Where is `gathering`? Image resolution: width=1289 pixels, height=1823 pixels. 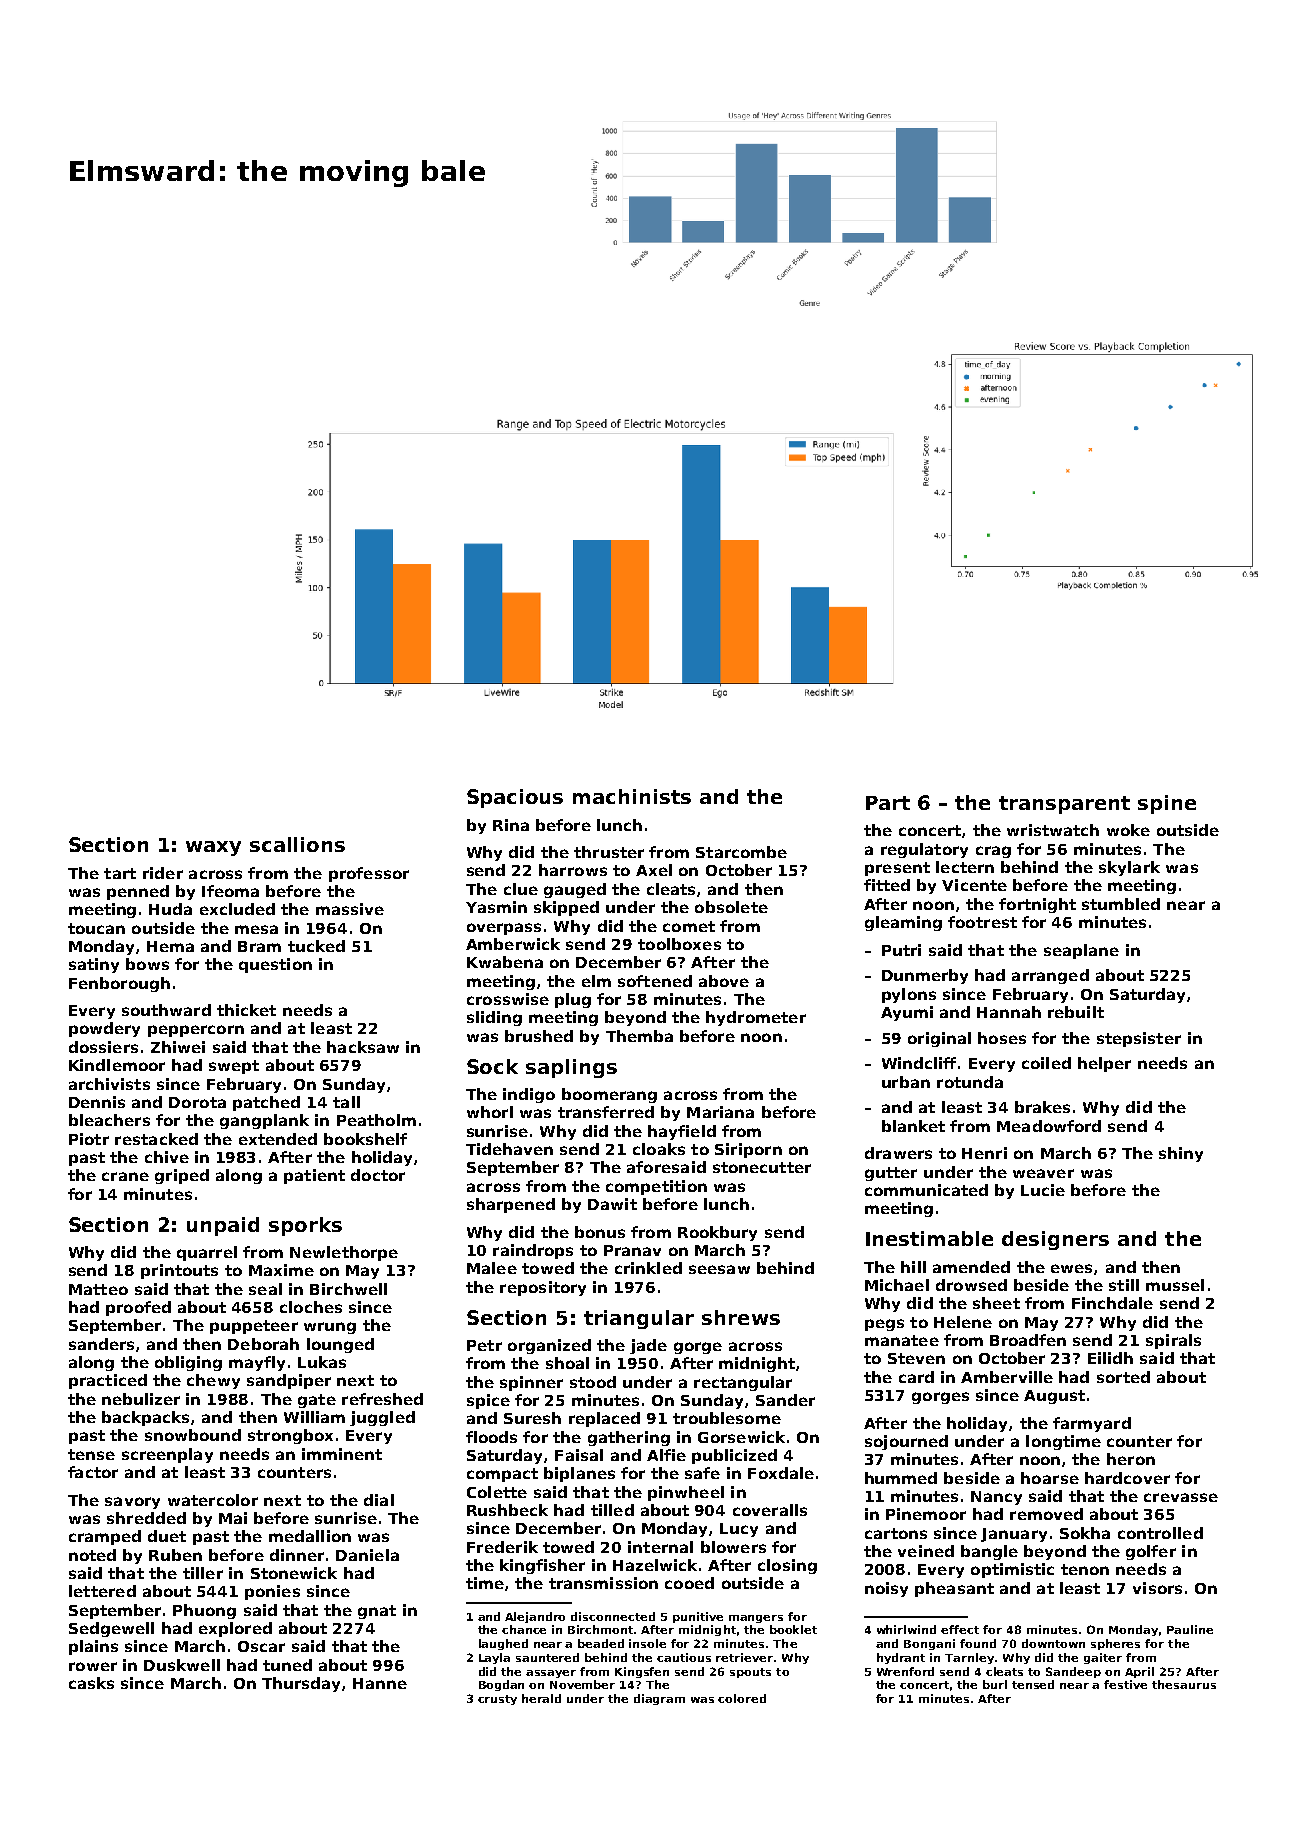 gathering is located at coordinates (629, 1438).
